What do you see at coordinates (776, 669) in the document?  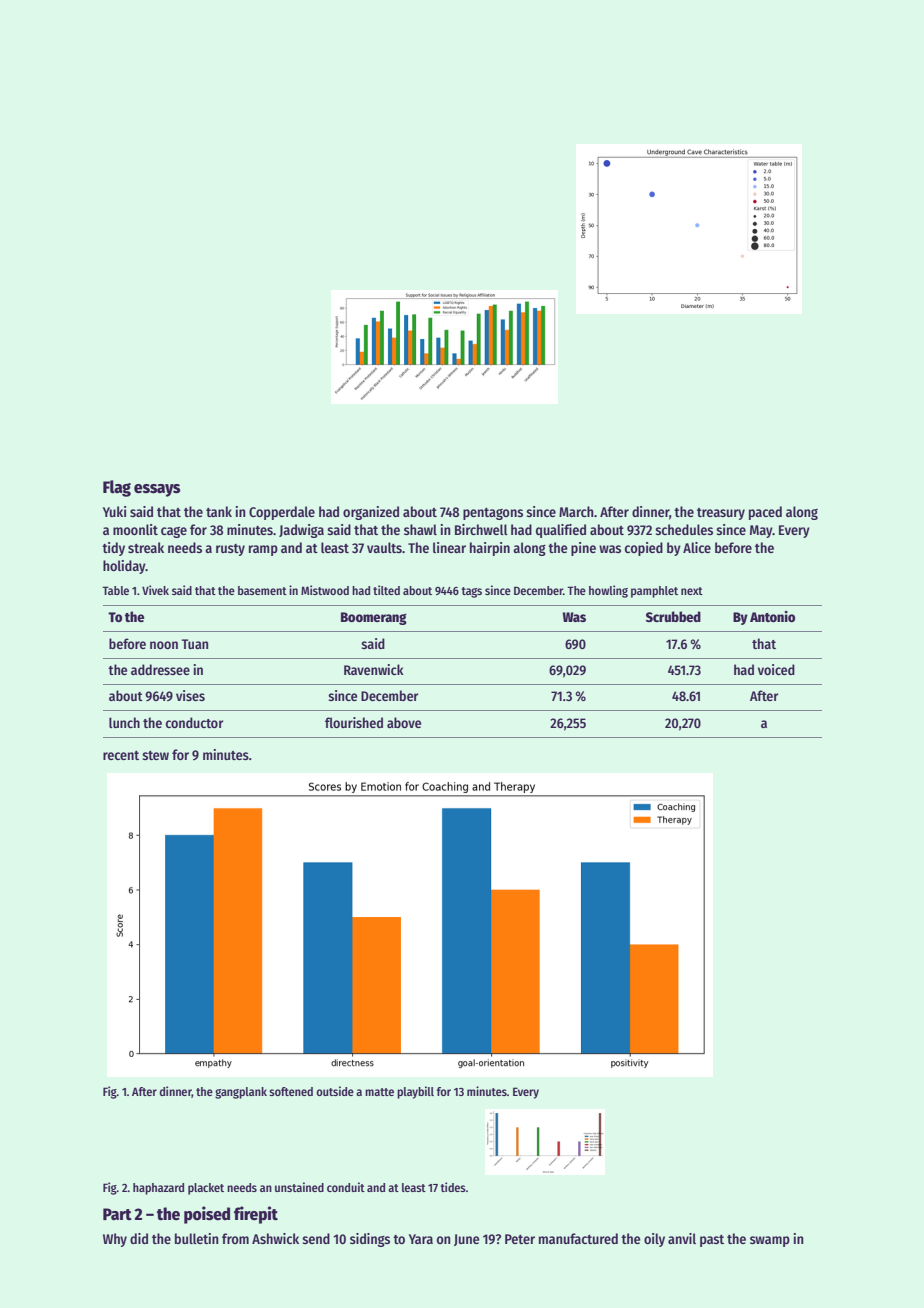 I see `voiced` at bounding box center [776, 669].
